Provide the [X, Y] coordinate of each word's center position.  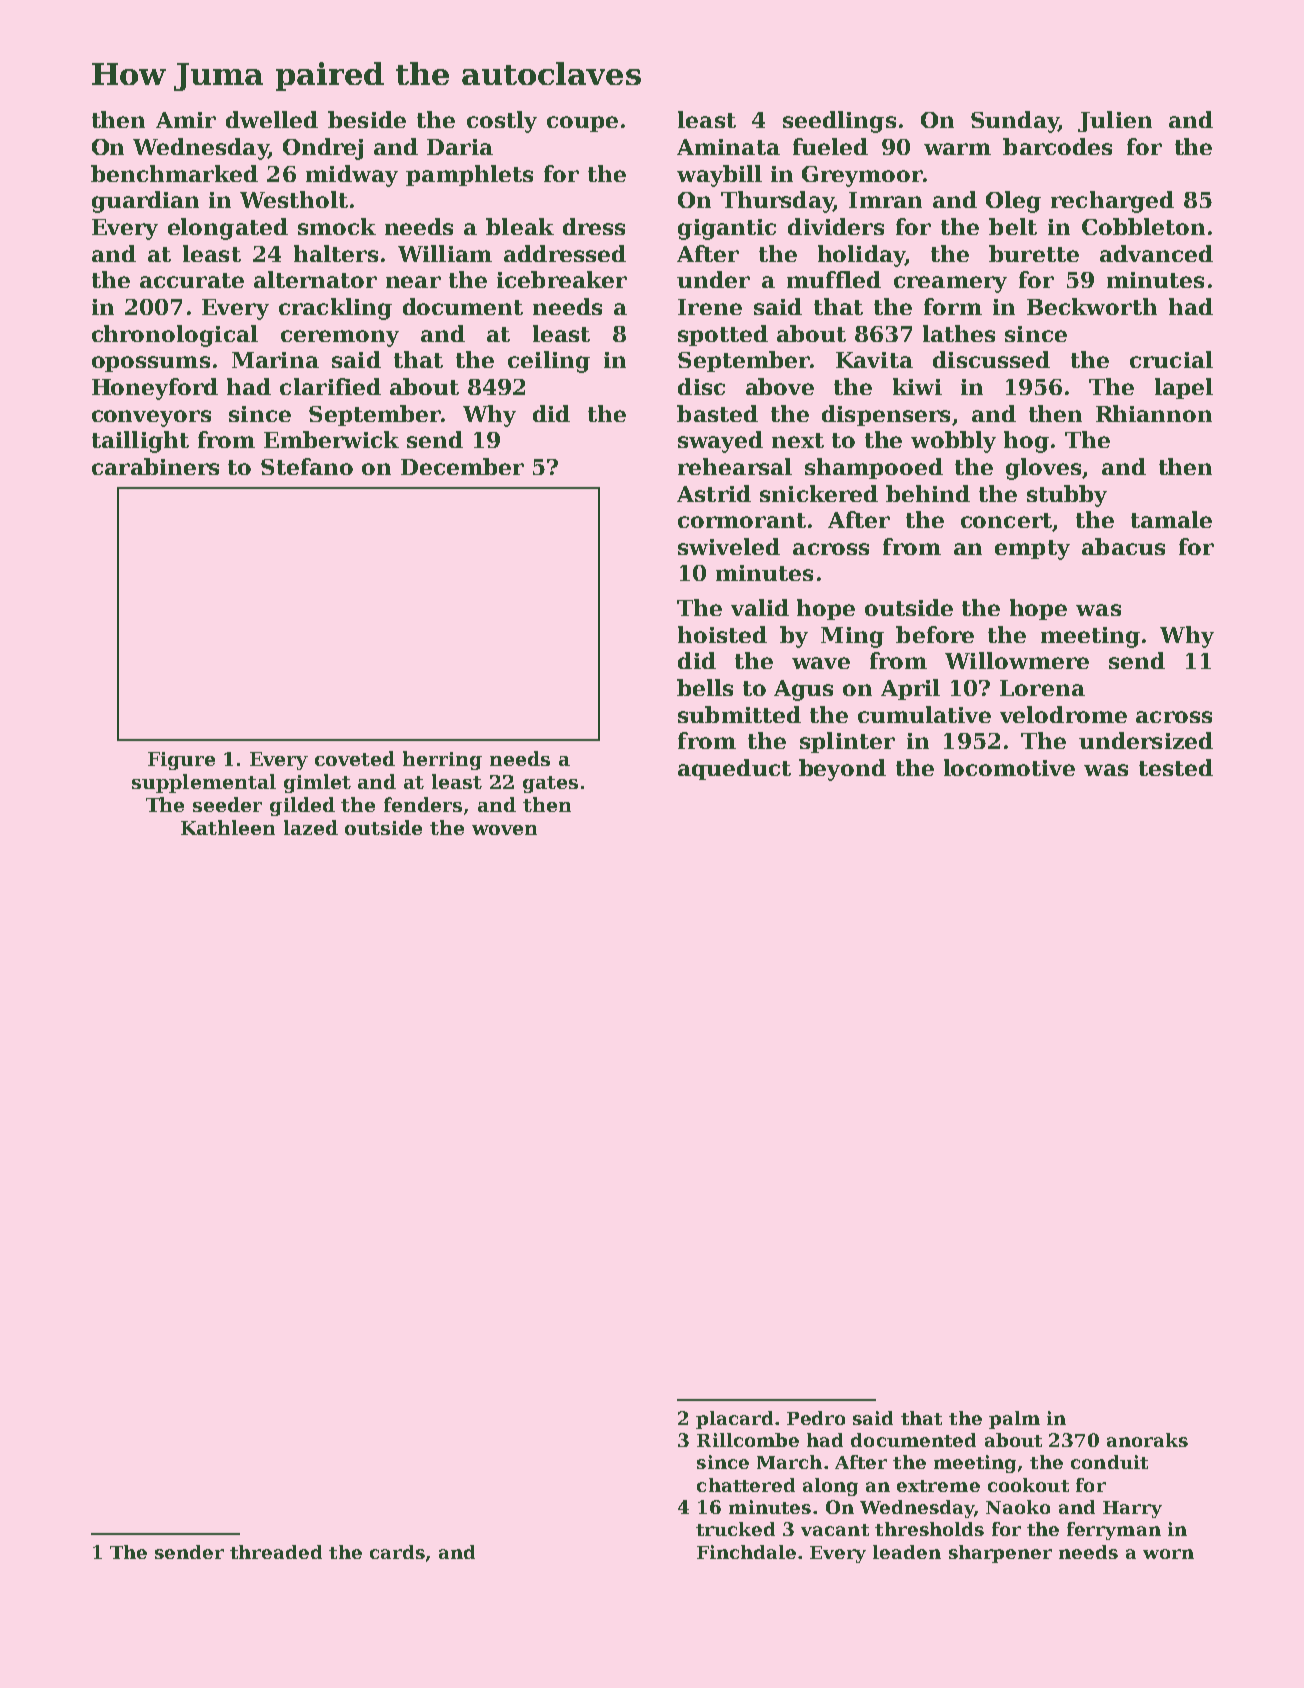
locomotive [1009, 767]
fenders [423, 804]
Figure [181, 761]
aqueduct [734, 769]
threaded [276, 1552]
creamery [950, 284]
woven [504, 830]
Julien [1115, 121]
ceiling [549, 362]
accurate [192, 280]
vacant [835, 1530]
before [935, 634]
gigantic [727, 229]
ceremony [340, 338]
